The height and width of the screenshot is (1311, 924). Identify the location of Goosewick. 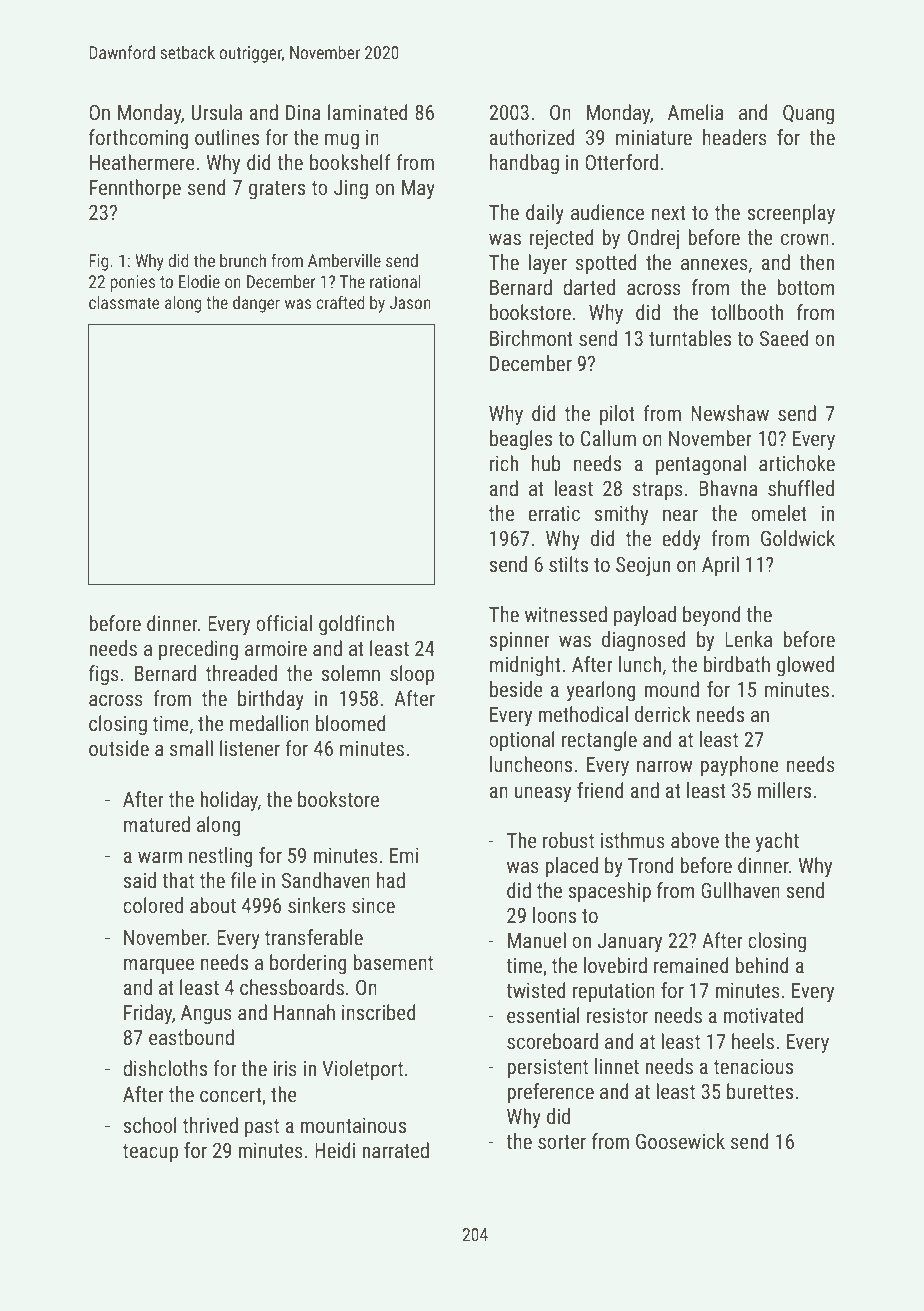
(680, 1141).
